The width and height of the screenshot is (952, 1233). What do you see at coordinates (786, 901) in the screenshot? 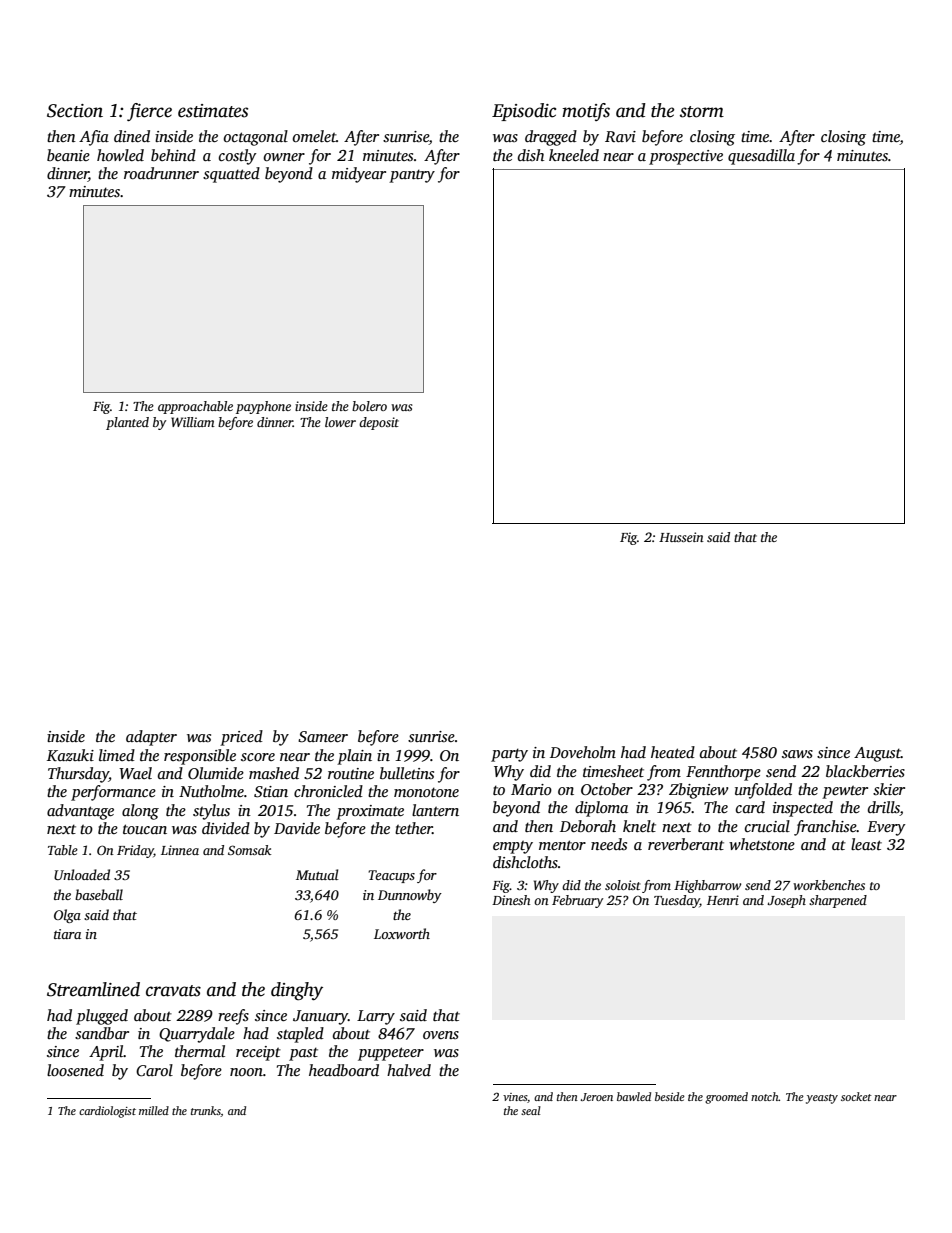
I see `Joseph` at bounding box center [786, 901].
